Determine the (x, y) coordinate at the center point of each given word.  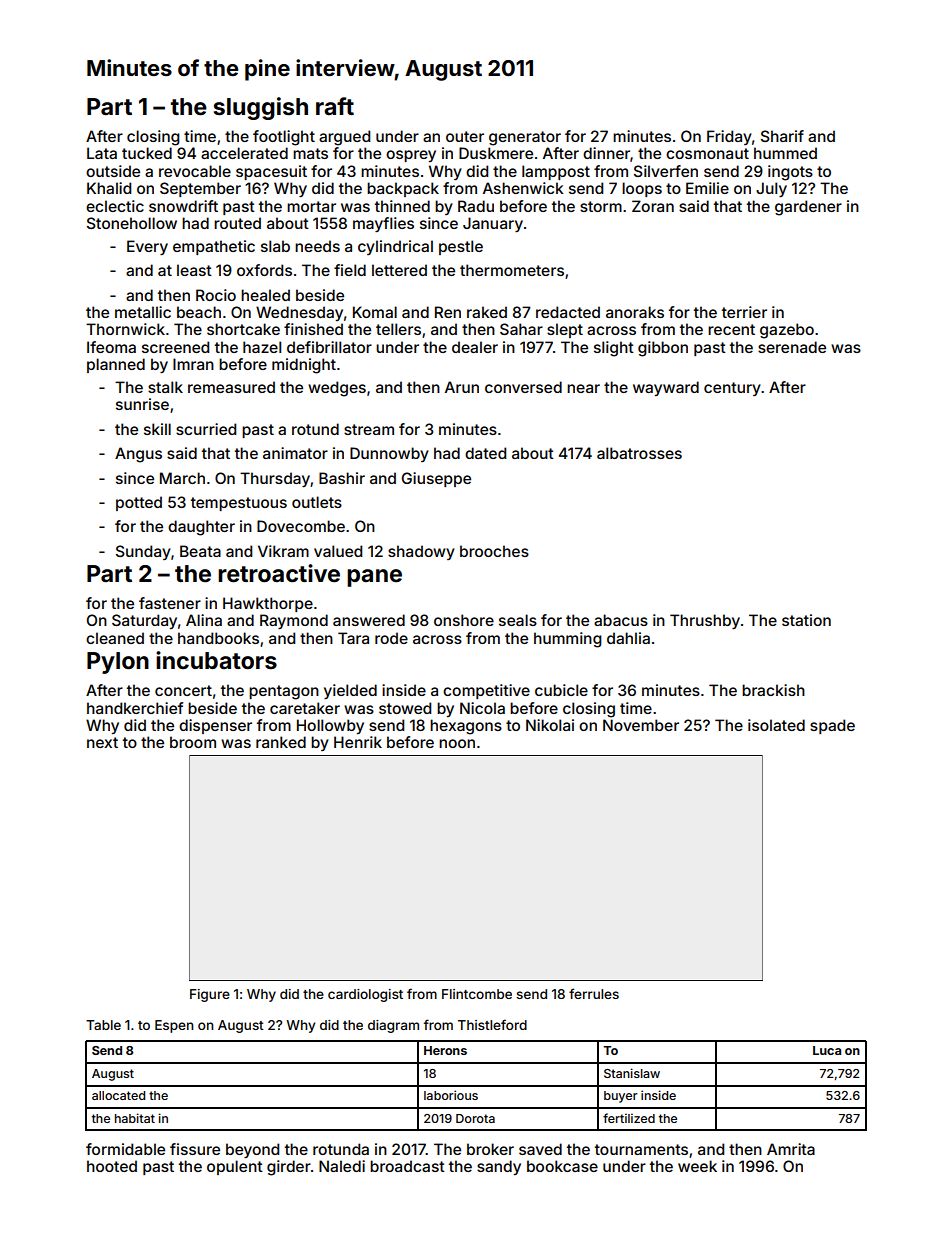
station (806, 620)
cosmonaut (707, 153)
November (641, 725)
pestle (461, 247)
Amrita (791, 1149)
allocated (118, 1095)
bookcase (562, 1166)
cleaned (115, 638)
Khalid (109, 188)
